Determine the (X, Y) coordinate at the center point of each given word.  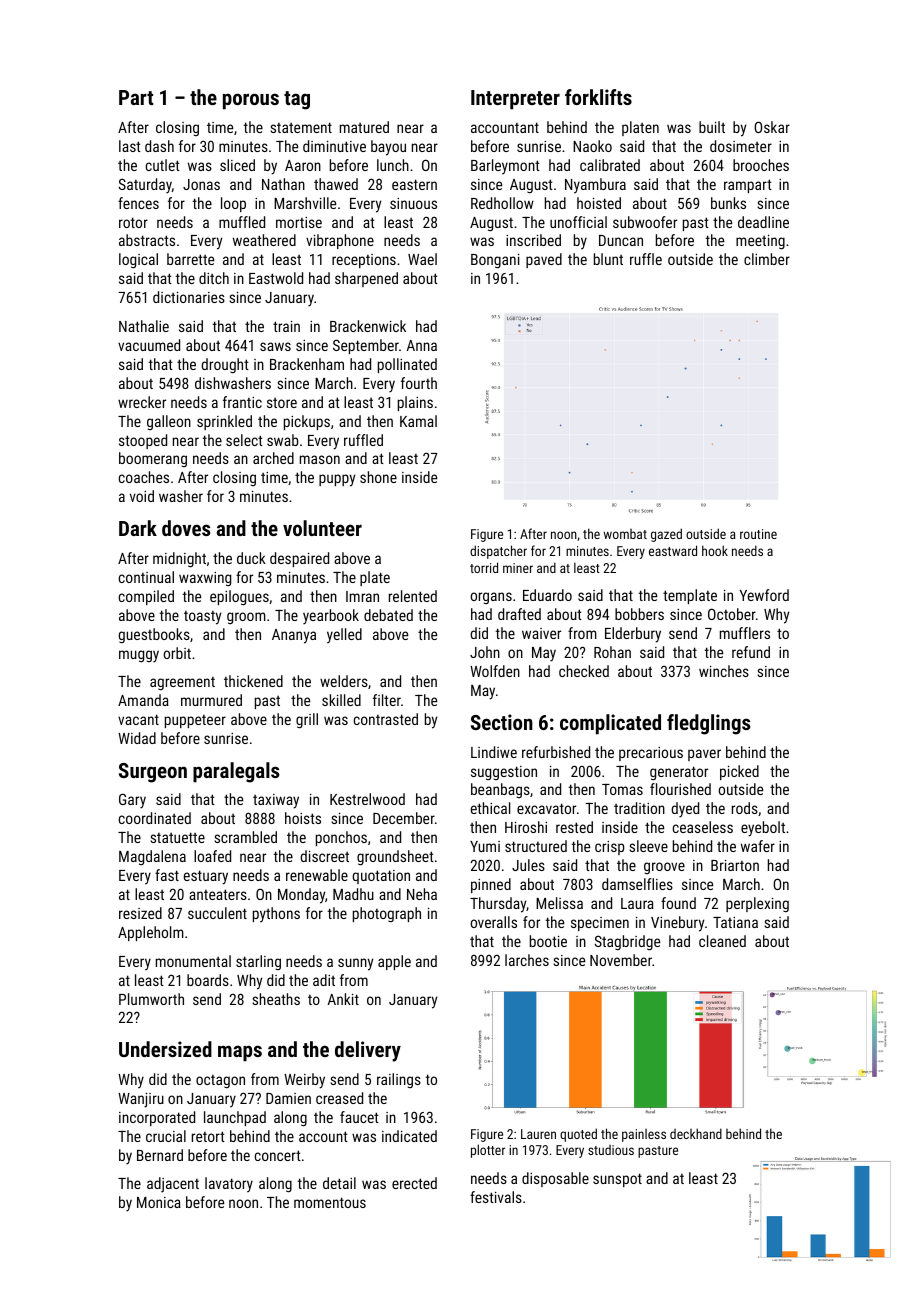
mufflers (745, 633)
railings (399, 1080)
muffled (242, 222)
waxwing (205, 579)
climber (767, 259)
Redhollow (502, 203)
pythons (276, 915)
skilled (341, 700)
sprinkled (224, 422)
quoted (578, 1135)
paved (544, 260)
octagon (220, 1082)
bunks (728, 203)
